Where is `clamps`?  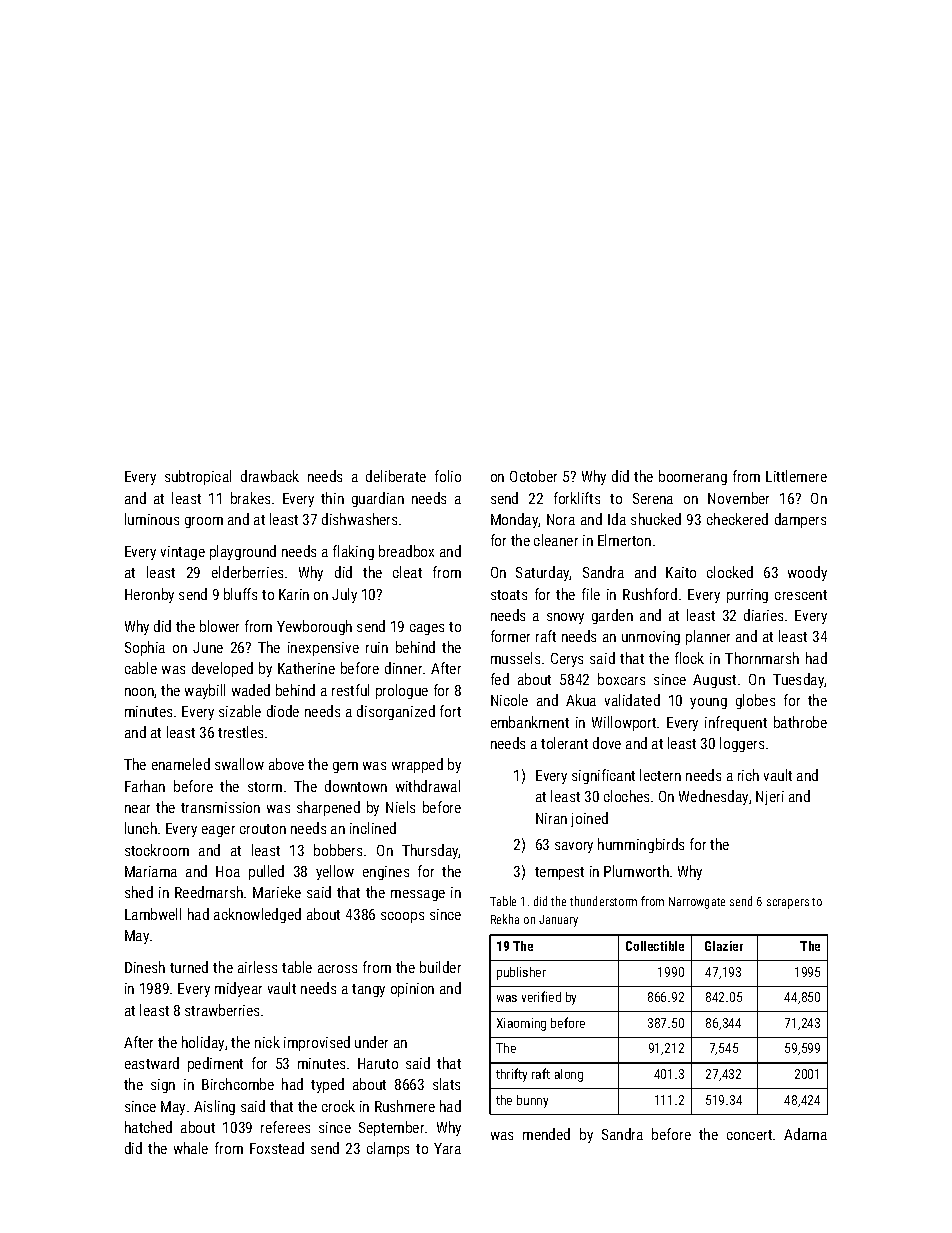 clamps is located at coordinates (388, 1149).
